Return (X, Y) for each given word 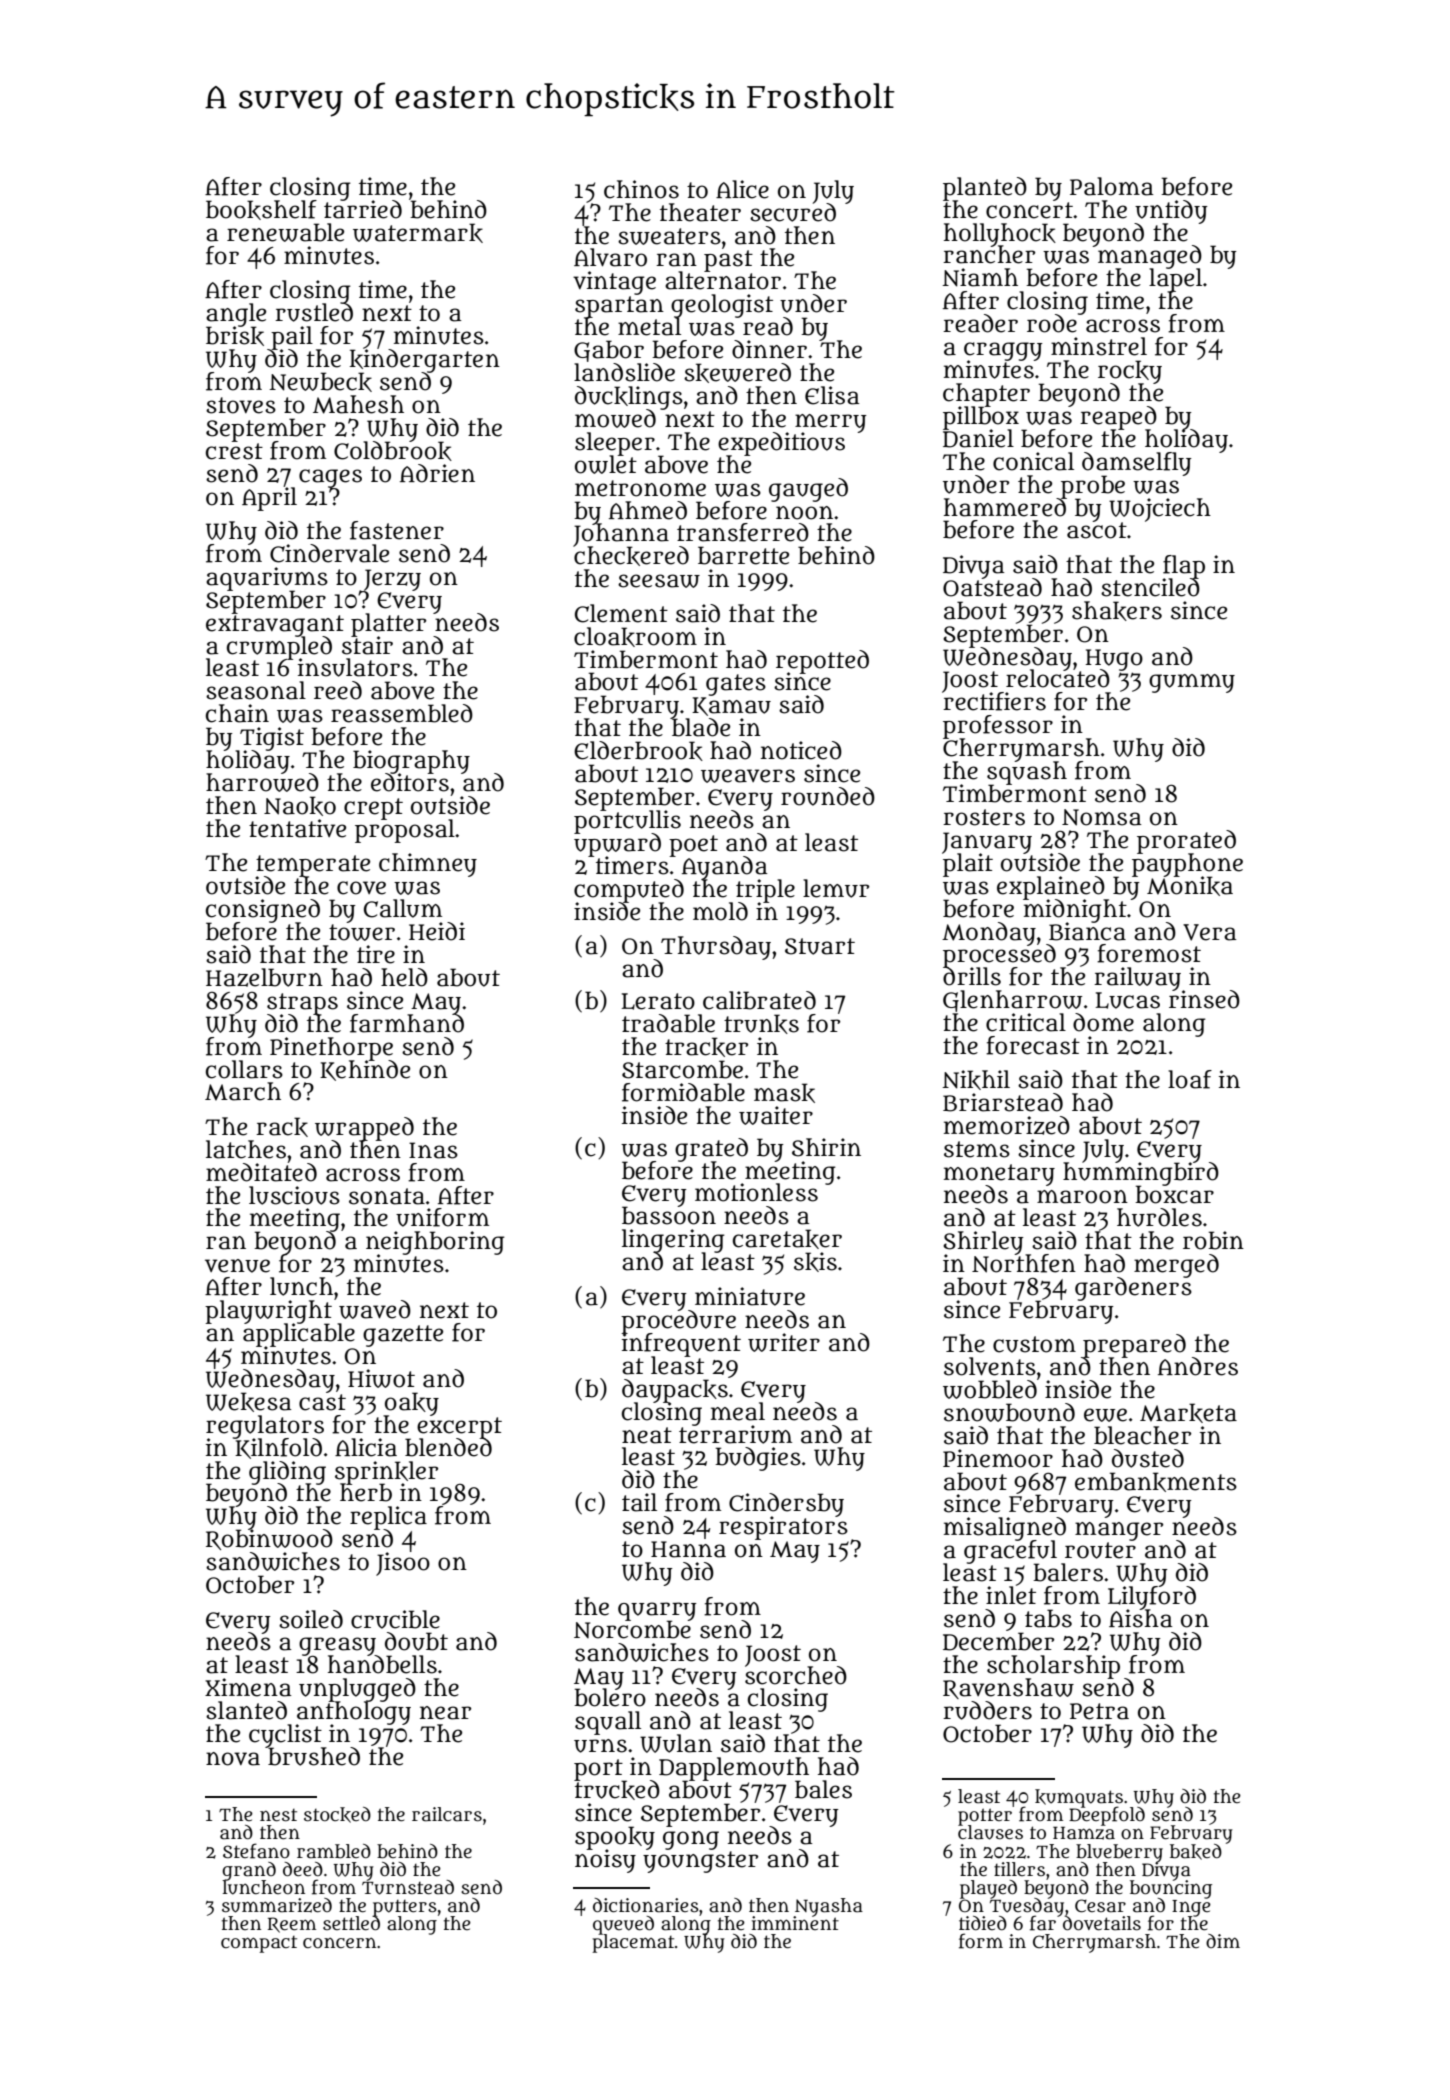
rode (1052, 324)
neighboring (435, 1243)
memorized (1007, 1125)
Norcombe (632, 1630)
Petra (1099, 1711)
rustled (314, 313)
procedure (678, 1321)
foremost (1149, 953)
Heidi (437, 931)
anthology (353, 1713)
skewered (737, 373)
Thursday (716, 947)
